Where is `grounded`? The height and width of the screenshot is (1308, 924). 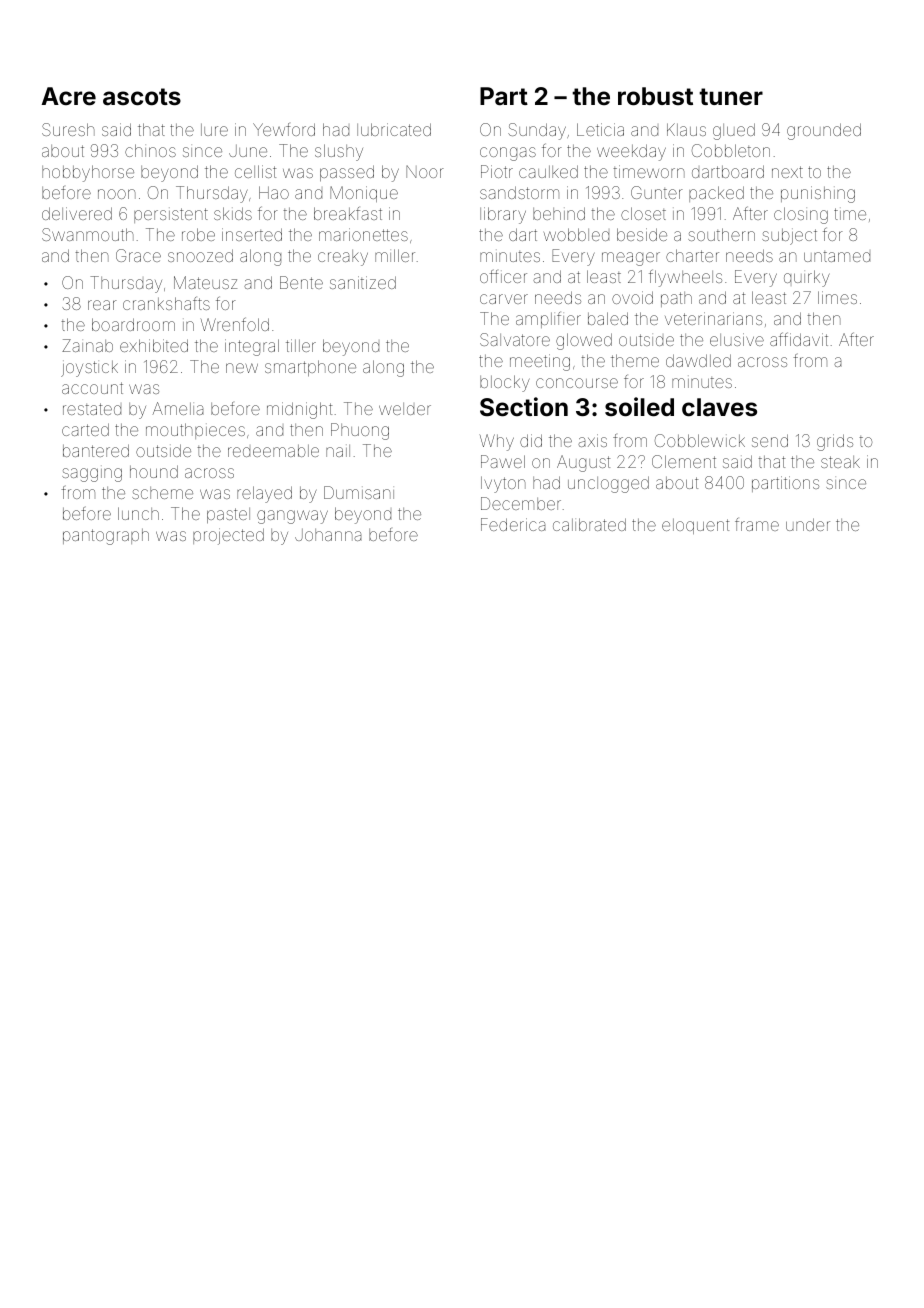 grounded is located at coordinates (824, 131).
